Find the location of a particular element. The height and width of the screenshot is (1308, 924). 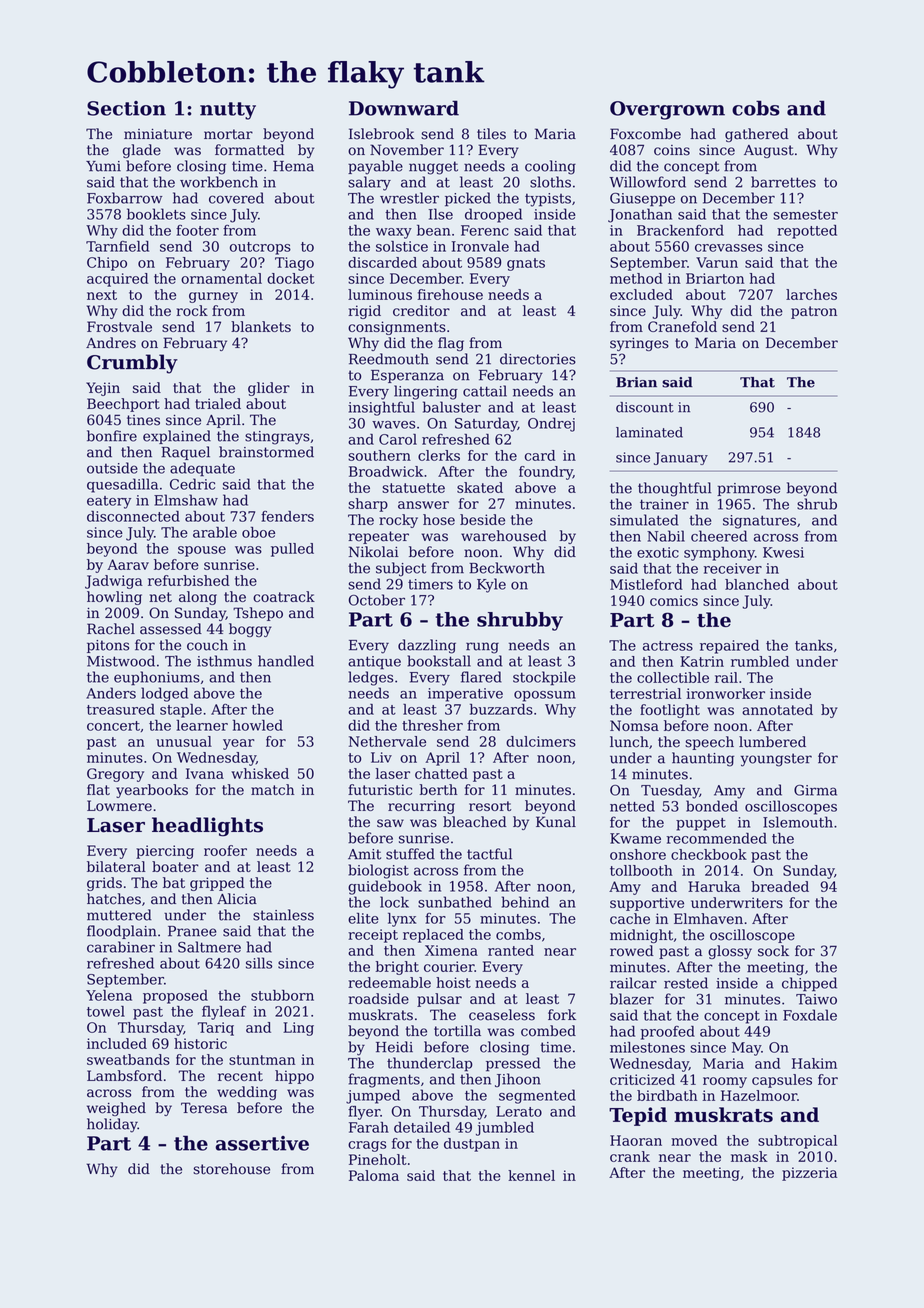

Cranefold is located at coordinates (682, 326).
